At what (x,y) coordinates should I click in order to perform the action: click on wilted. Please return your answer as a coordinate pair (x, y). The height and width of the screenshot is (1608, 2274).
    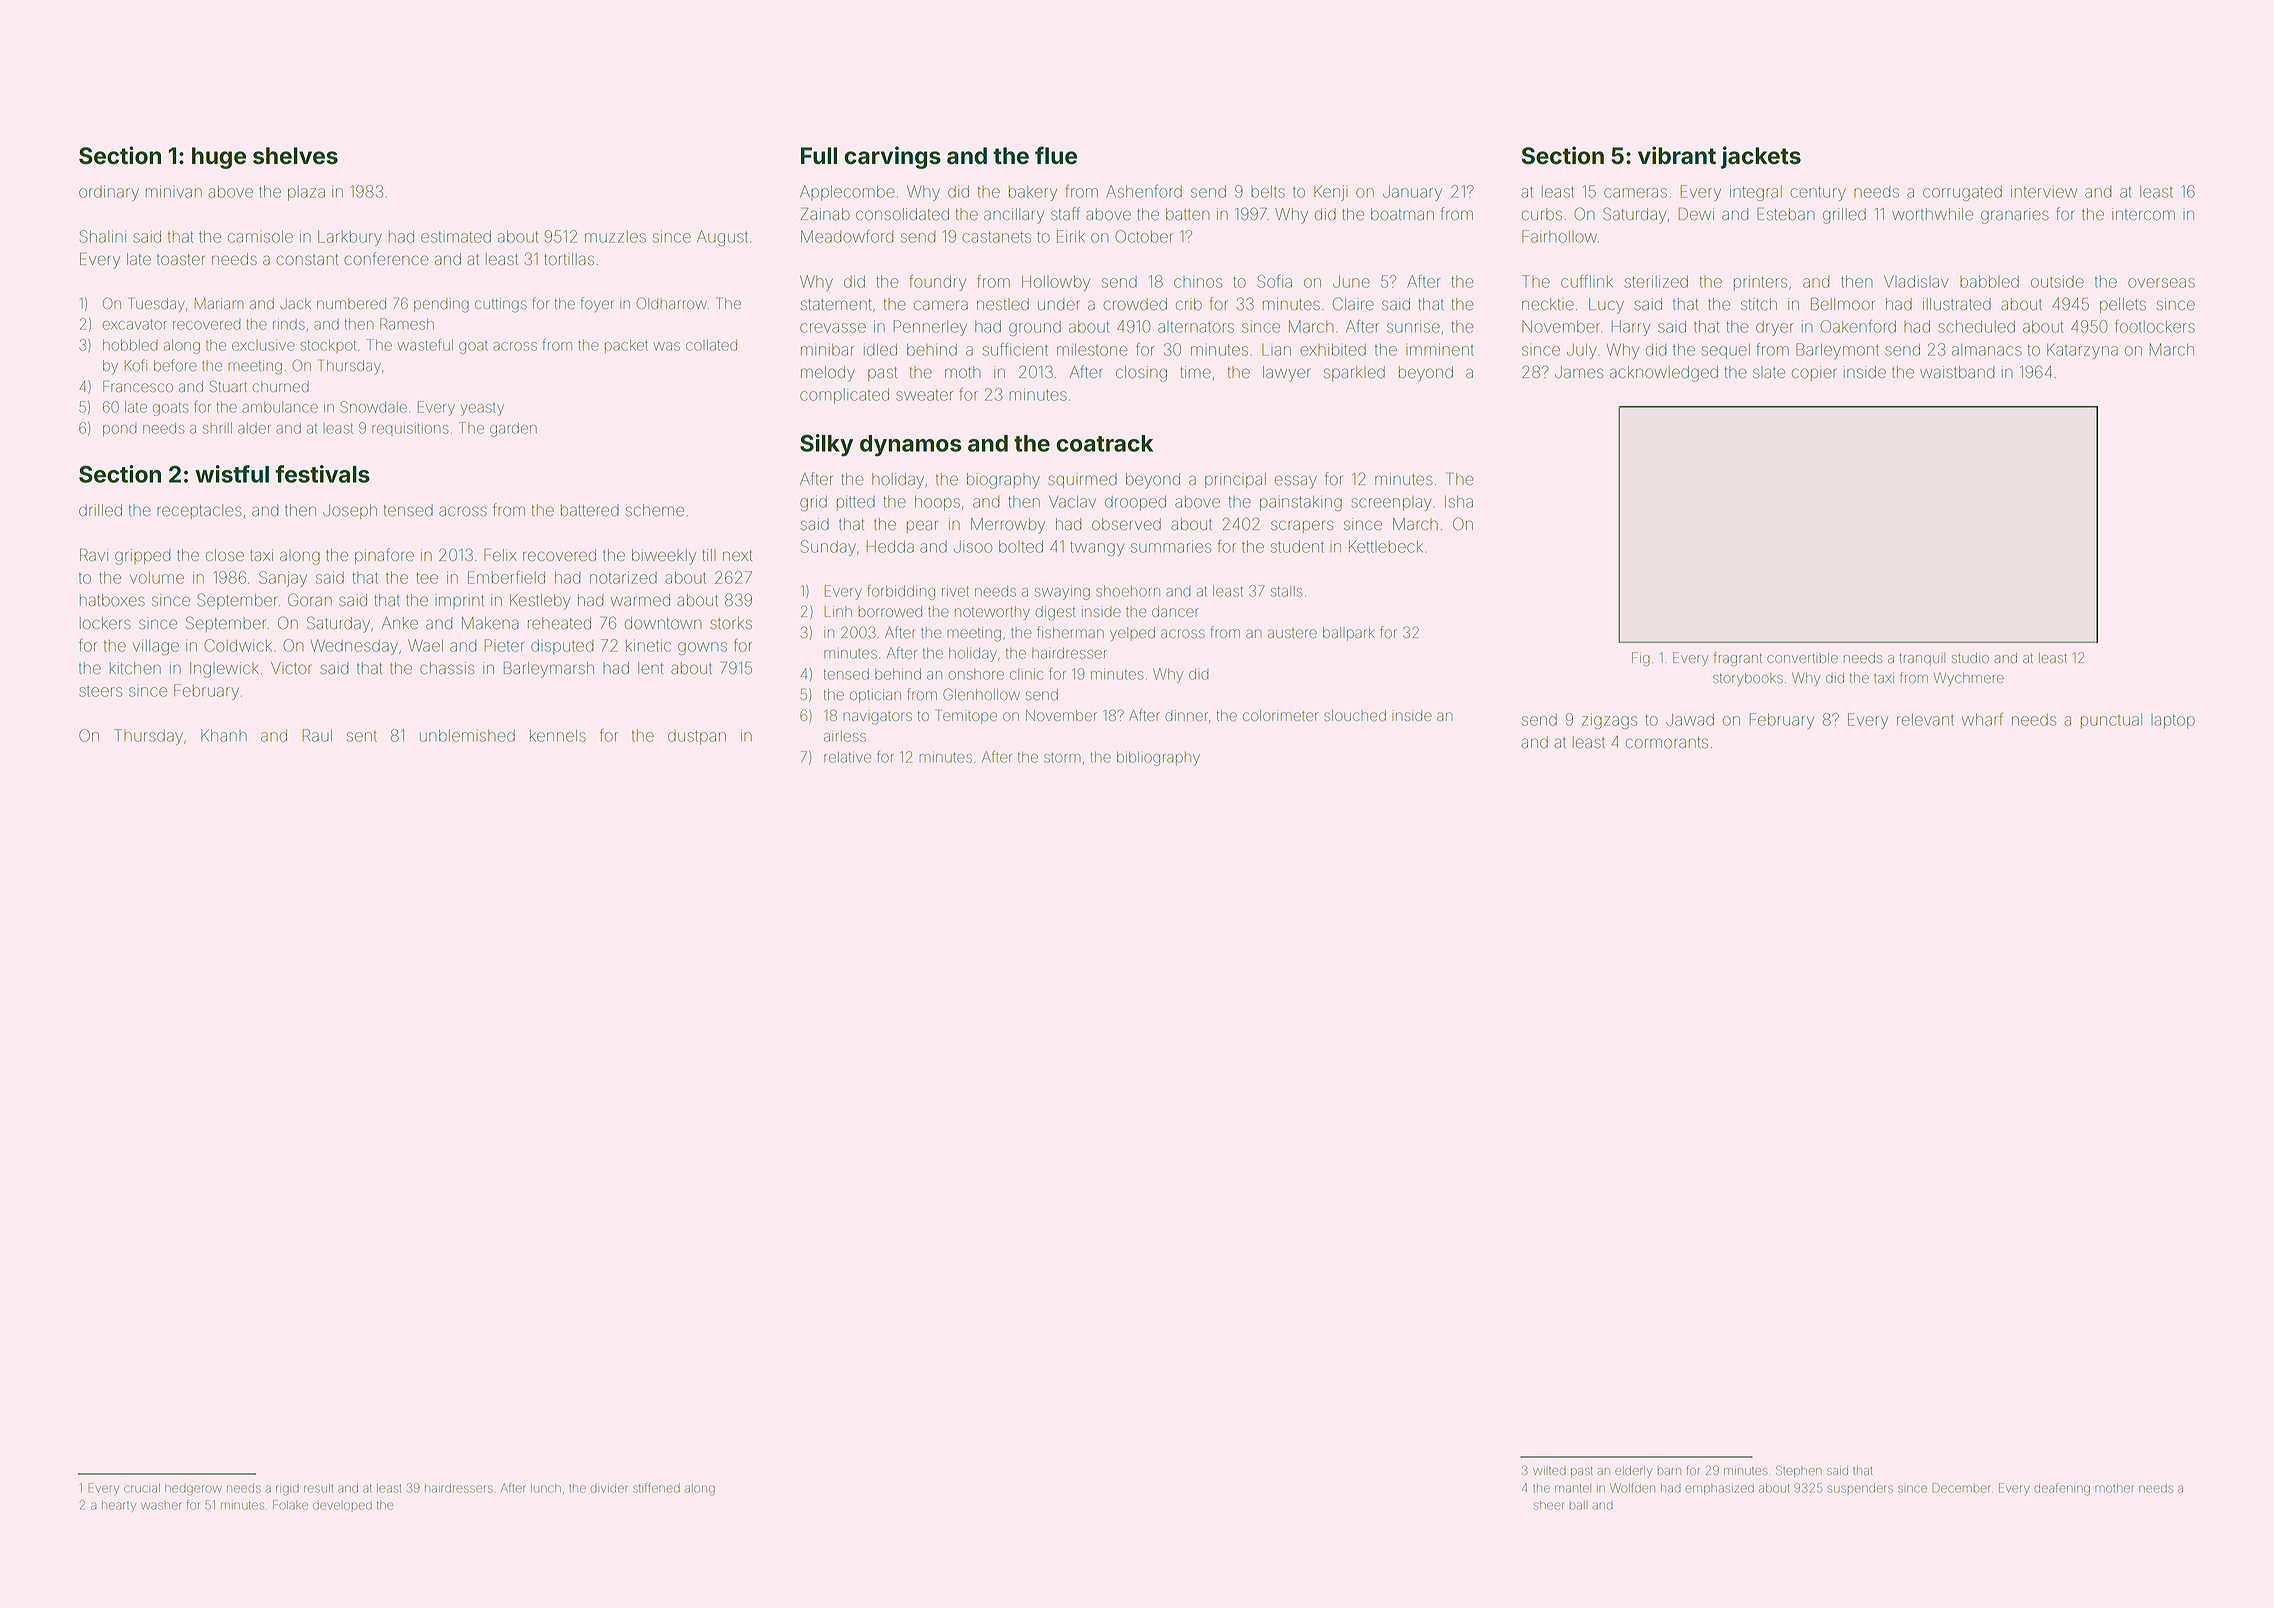
    Looking at the image, I should click on (1549, 1471).
